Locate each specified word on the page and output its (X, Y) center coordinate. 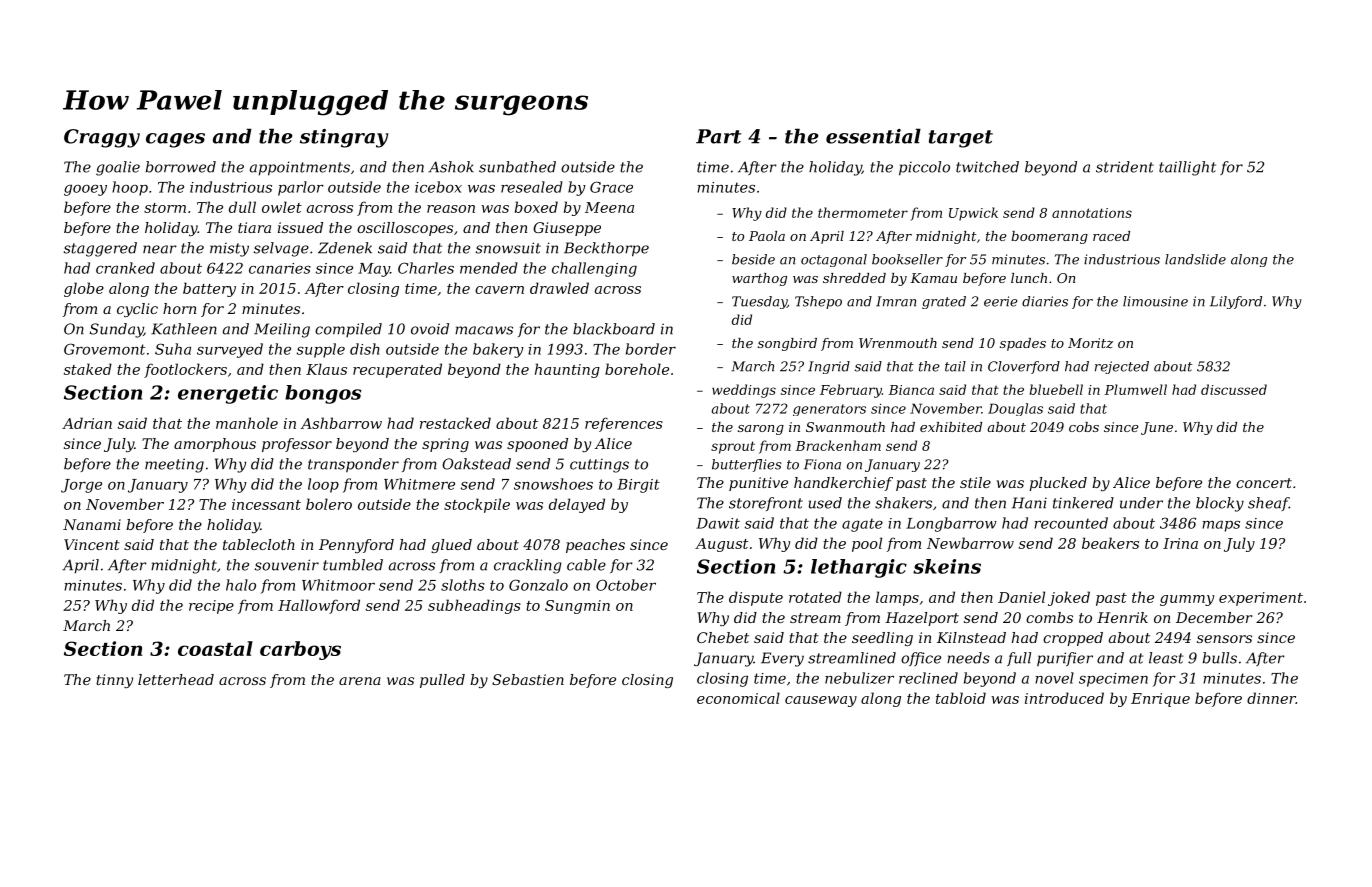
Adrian (87, 423)
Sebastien (528, 679)
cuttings (599, 466)
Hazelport (922, 619)
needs (968, 658)
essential (873, 136)
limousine (1155, 301)
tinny (114, 681)
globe (84, 289)
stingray (344, 138)
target (961, 139)
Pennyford (356, 546)
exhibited (951, 427)
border (651, 349)
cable (586, 565)
